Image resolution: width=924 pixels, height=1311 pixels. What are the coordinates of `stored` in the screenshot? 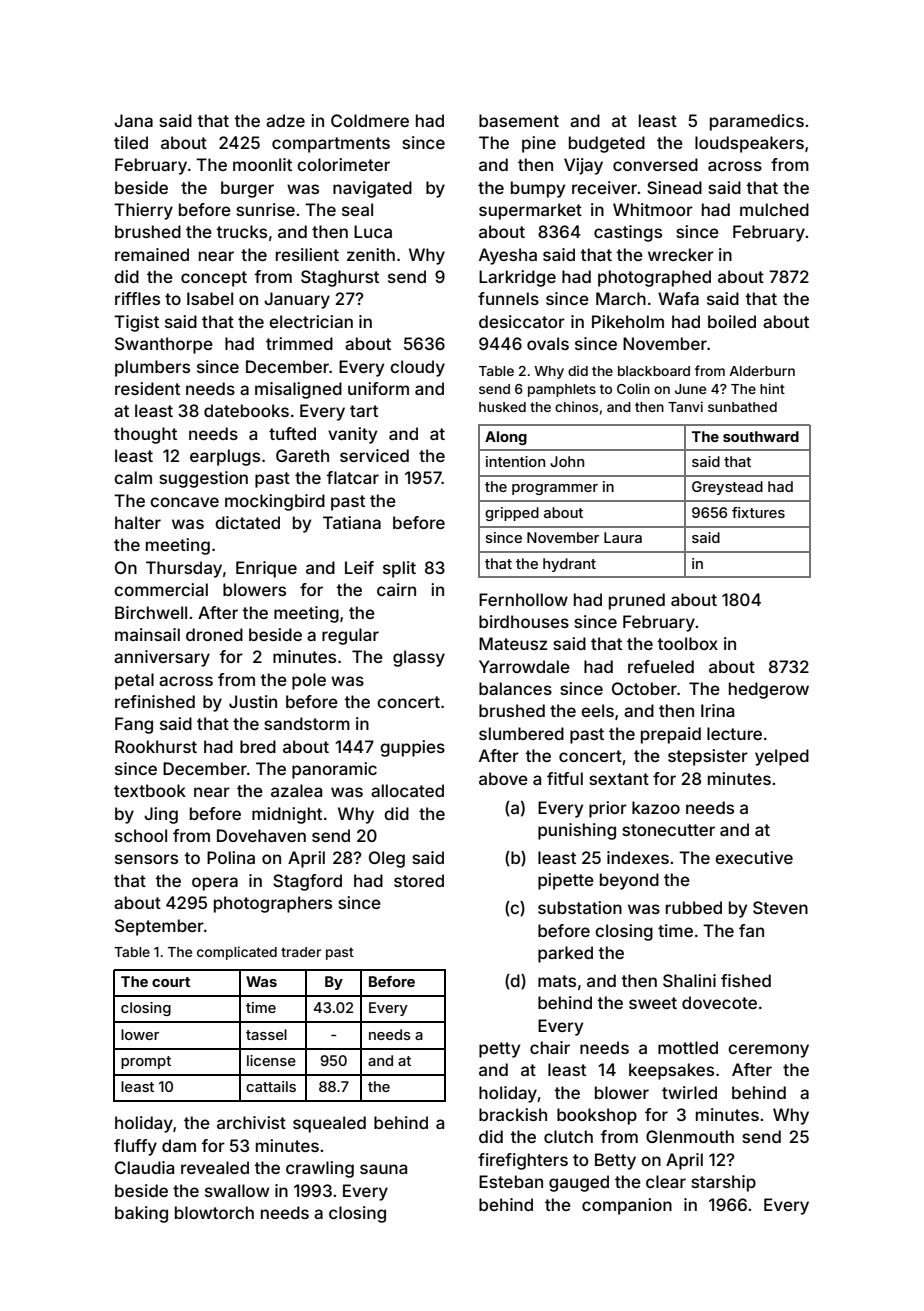 It's located at (419, 880).
